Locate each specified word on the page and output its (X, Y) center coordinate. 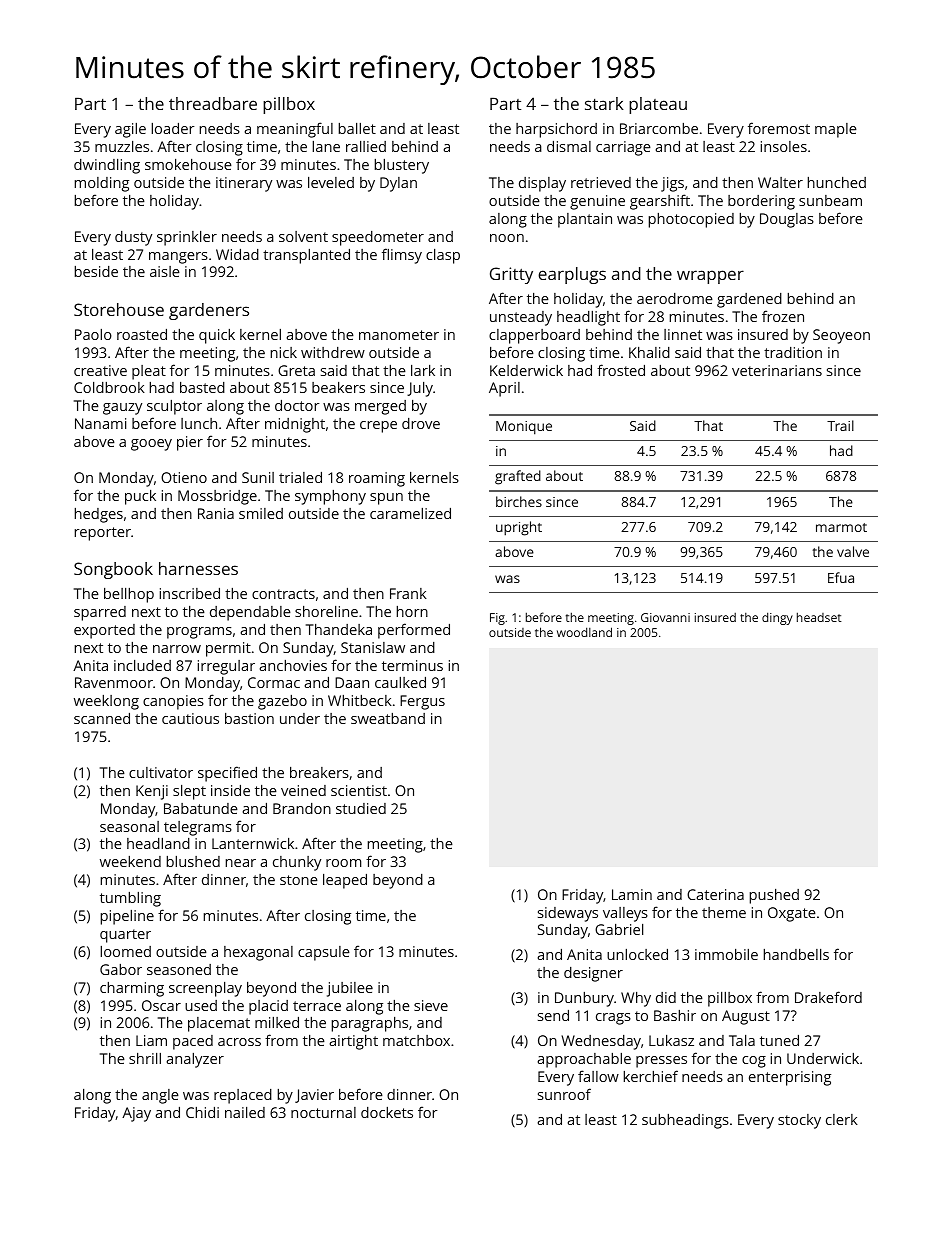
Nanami (100, 423)
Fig (497, 619)
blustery (402, 166)
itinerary (244, 184)
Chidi (202, 1112)
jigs (672, 184)
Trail (840, 425)
